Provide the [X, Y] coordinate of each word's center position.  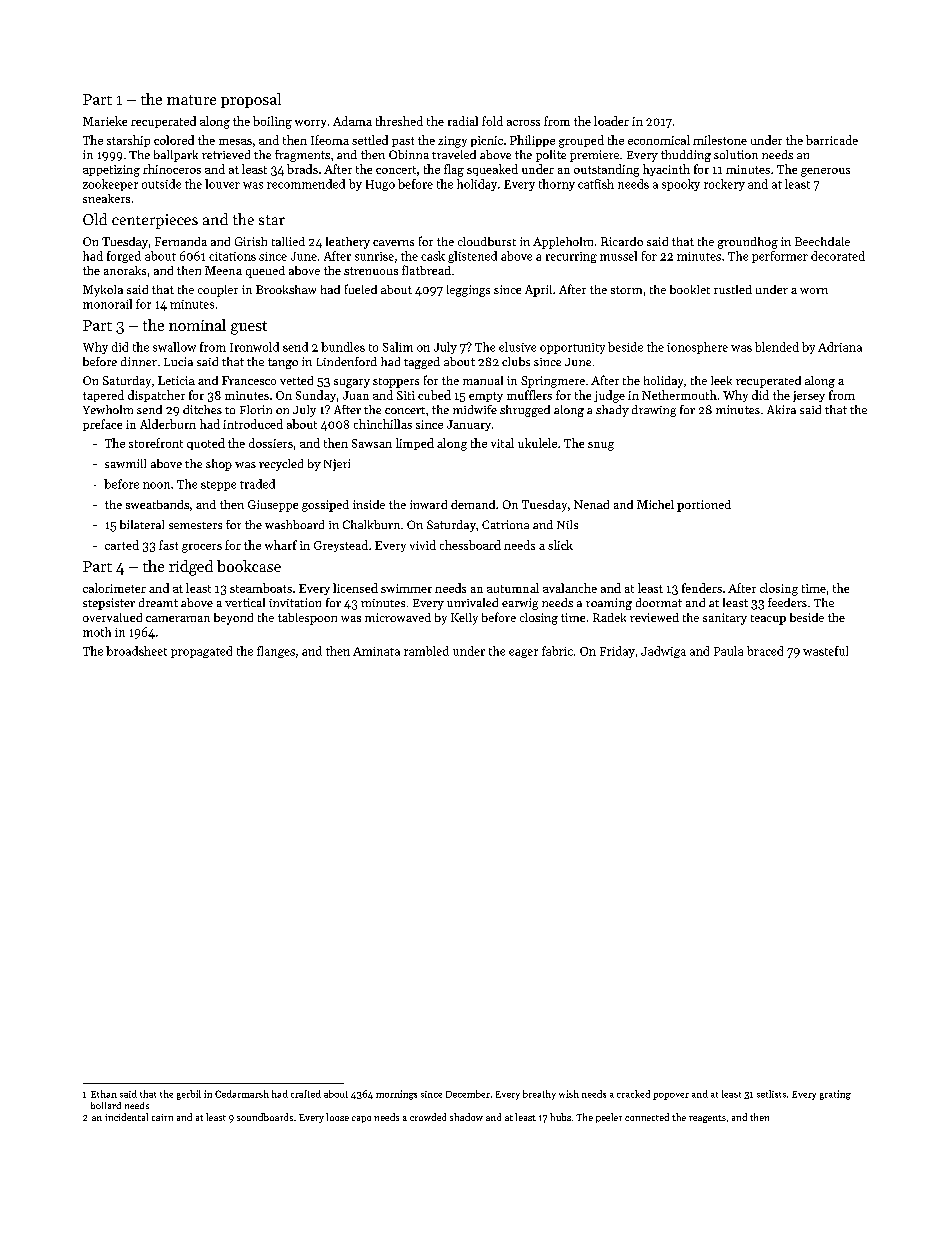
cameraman [178, 619]
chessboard [470, 545]
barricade [832, 140]
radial [463, 121]
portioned [704, 506]
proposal [251, 100]
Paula [728, 651]
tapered [103, 396]
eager [523, 653]
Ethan [104, 1094]
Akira [781, 409]
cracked [633, 1094]
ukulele [537, 443]
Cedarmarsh [242, 1094]
